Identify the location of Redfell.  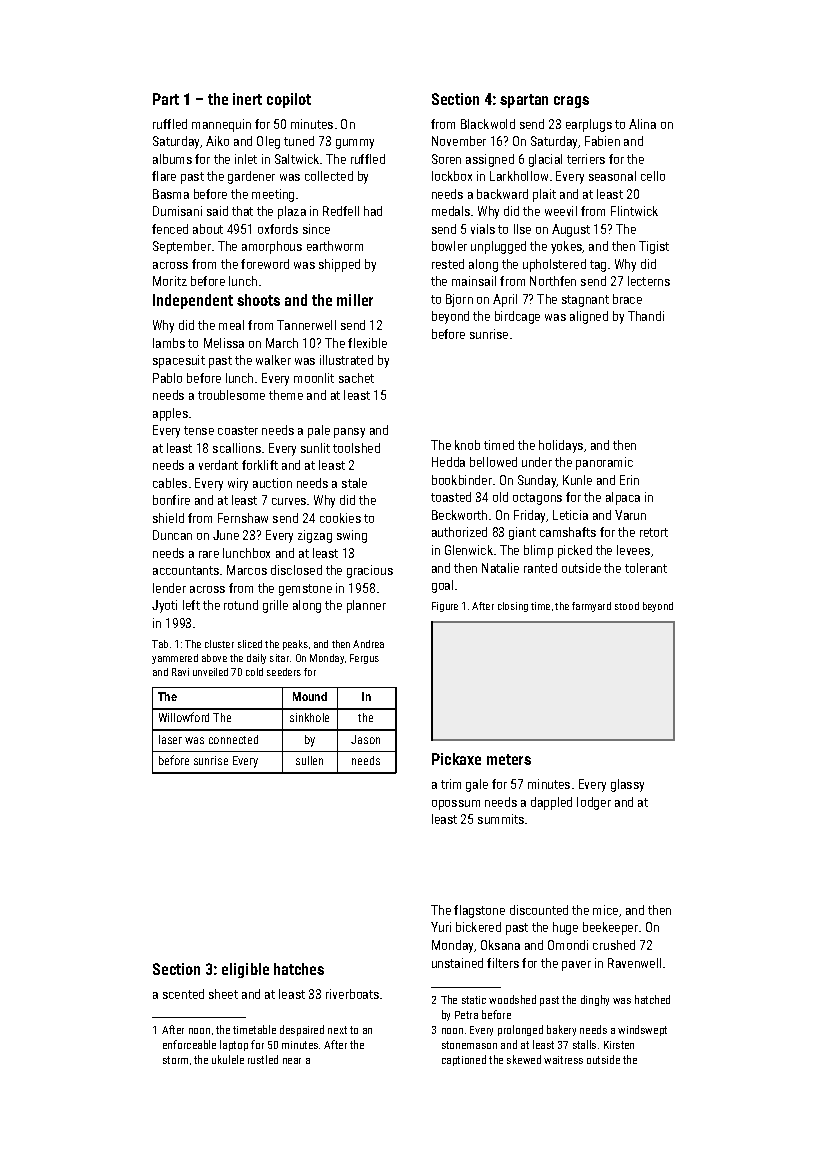
(341, 211).
